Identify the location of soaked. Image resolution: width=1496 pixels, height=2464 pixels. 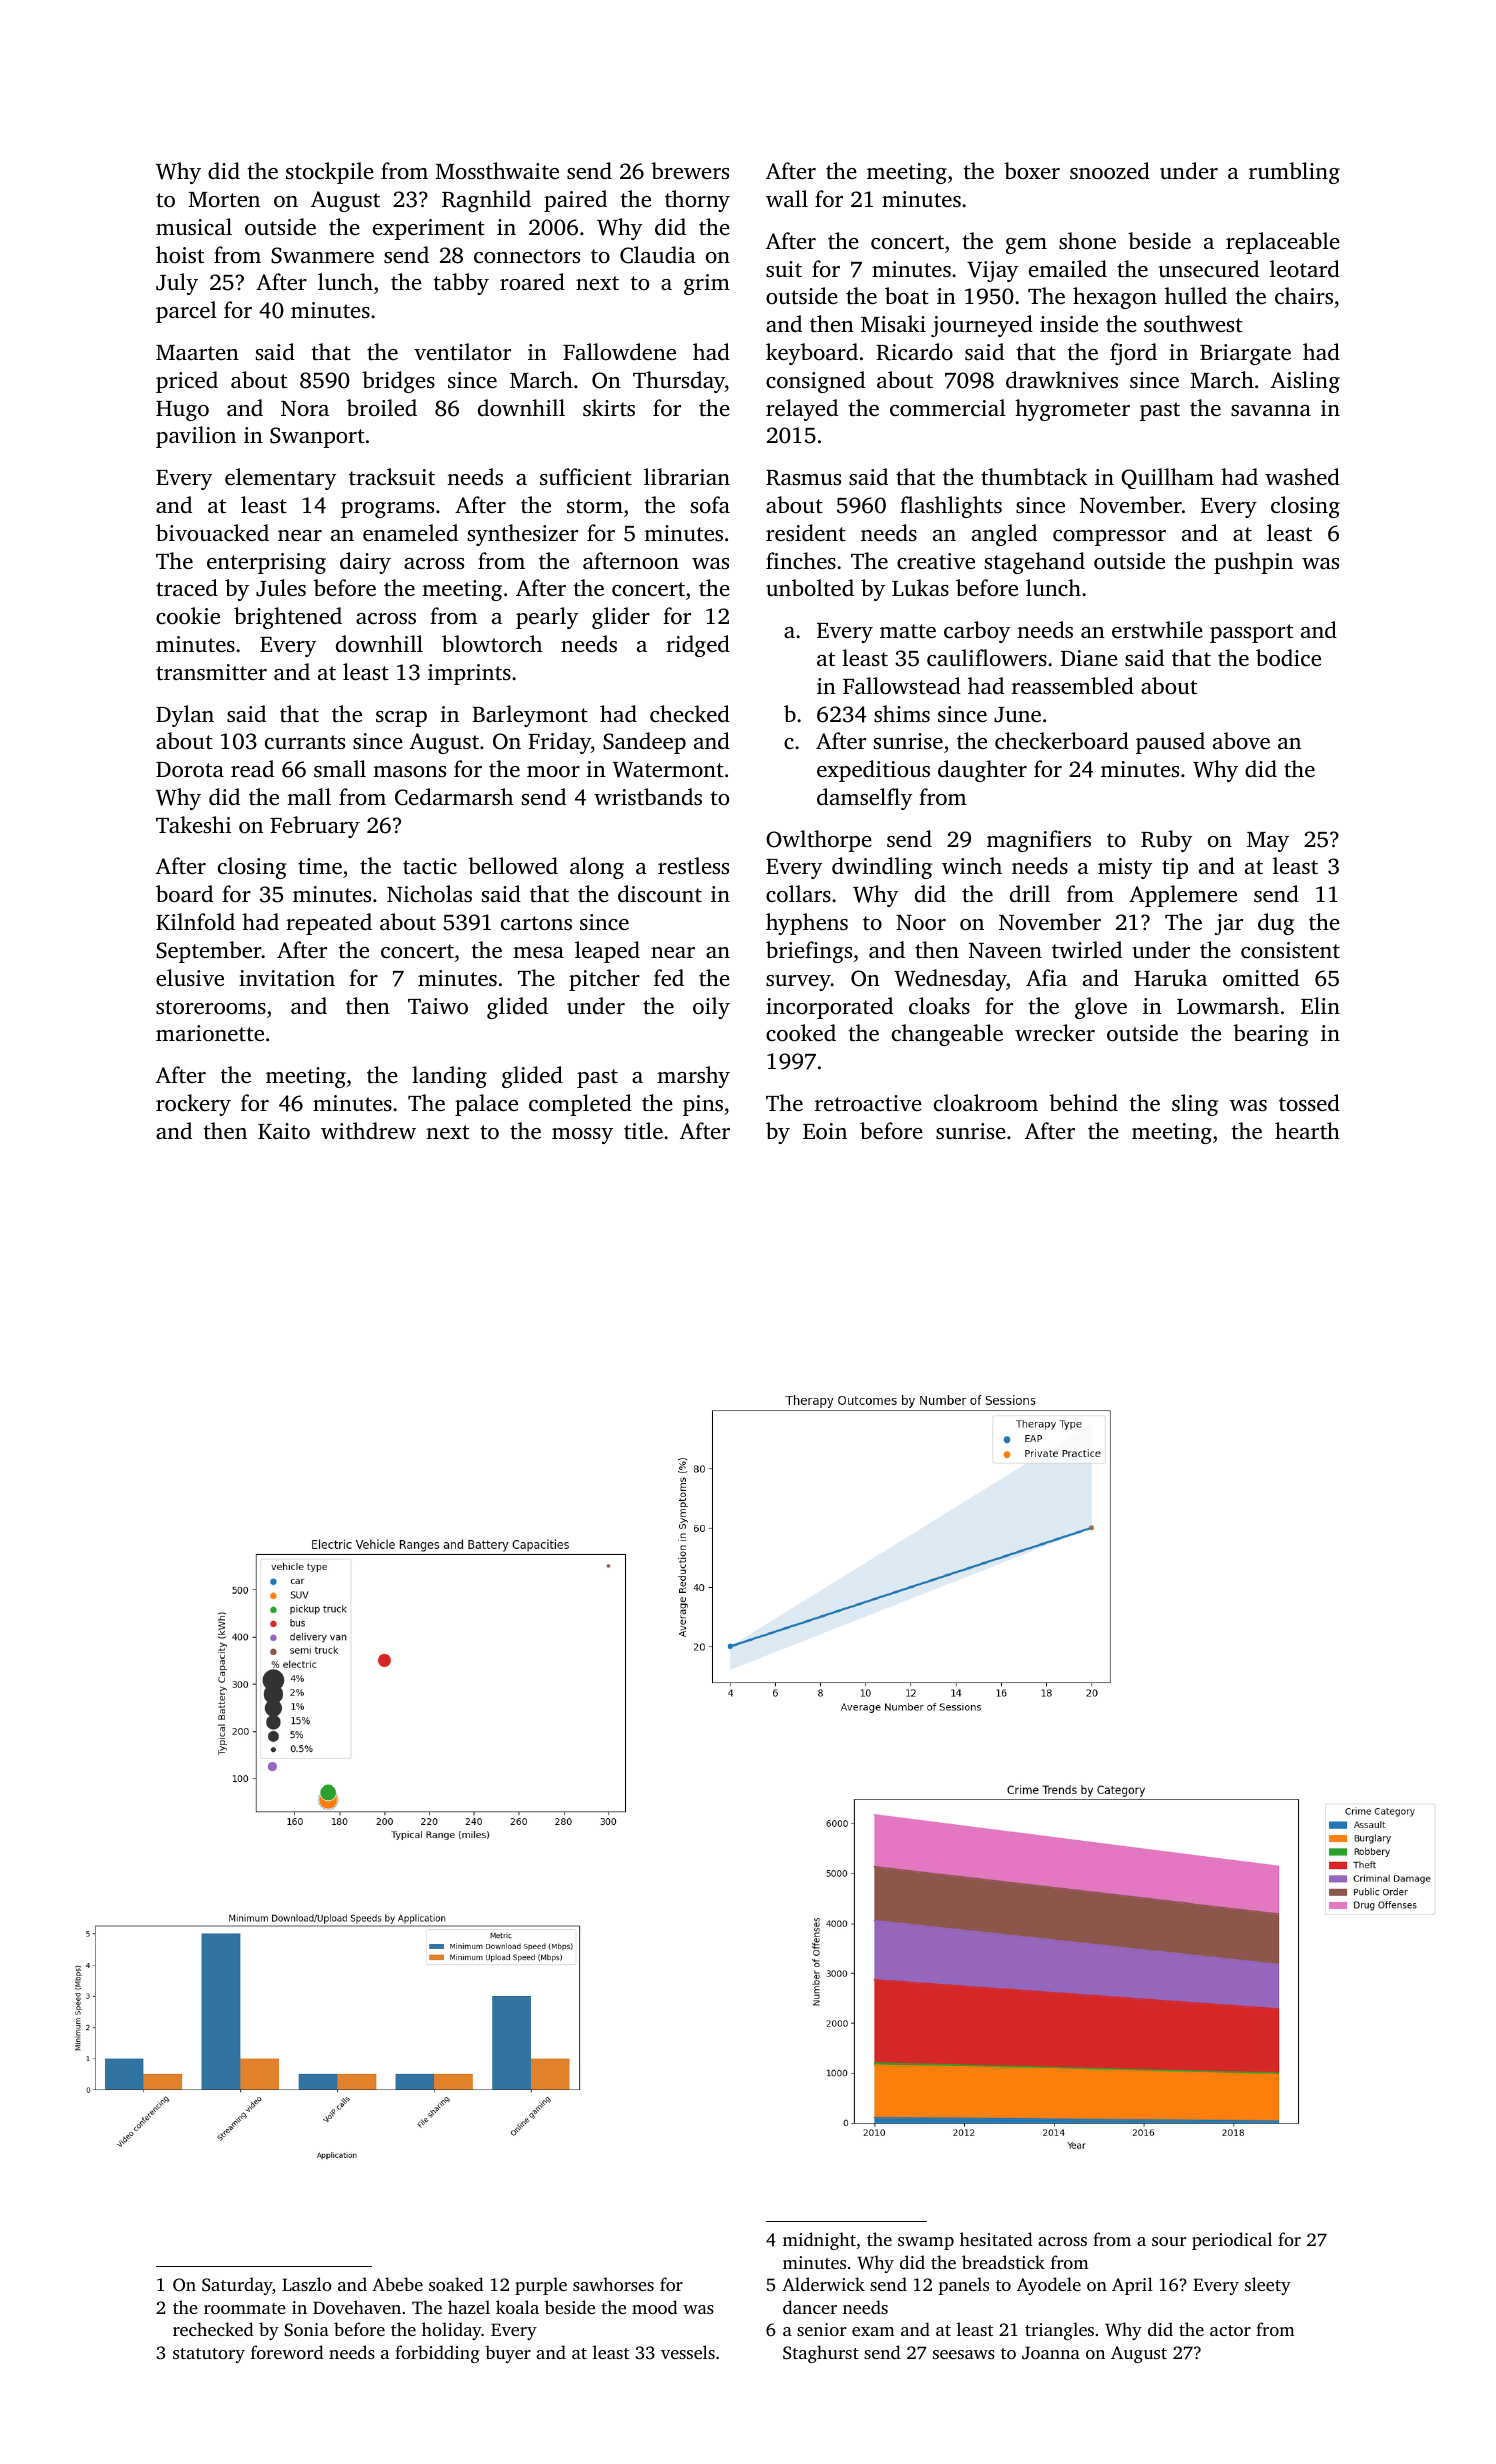
(456, 2284).
